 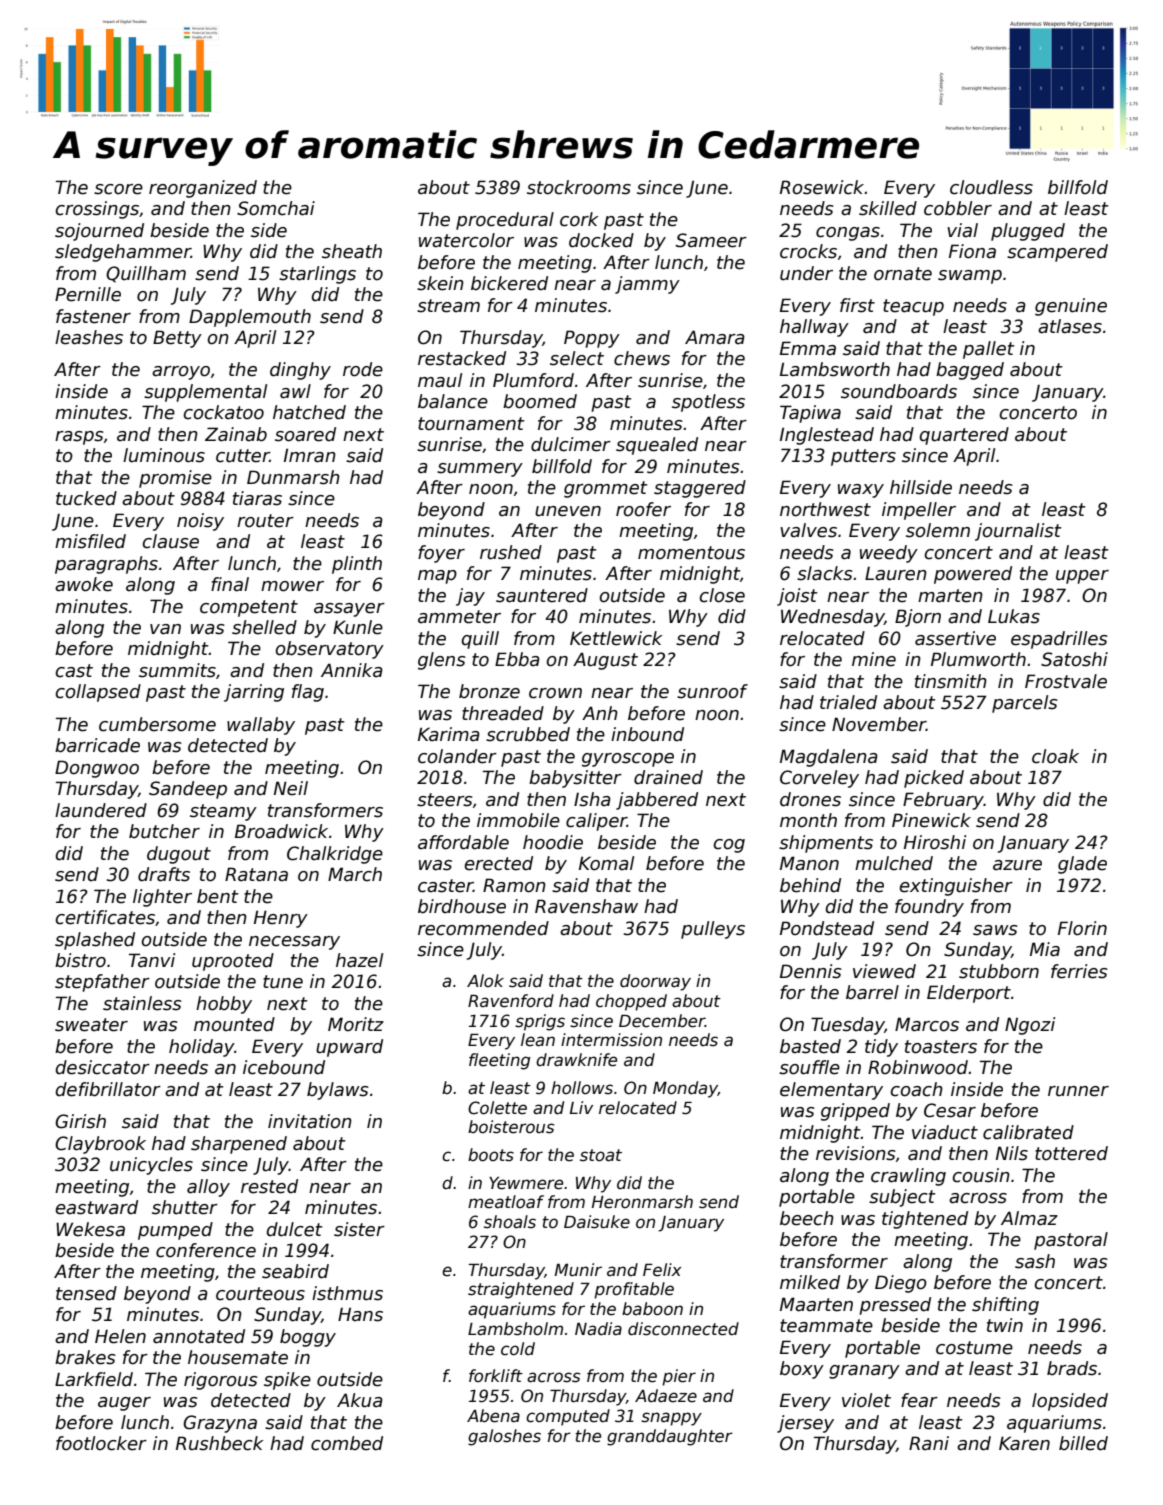 I want to click on sunroof, so click(x=712, y=691).
